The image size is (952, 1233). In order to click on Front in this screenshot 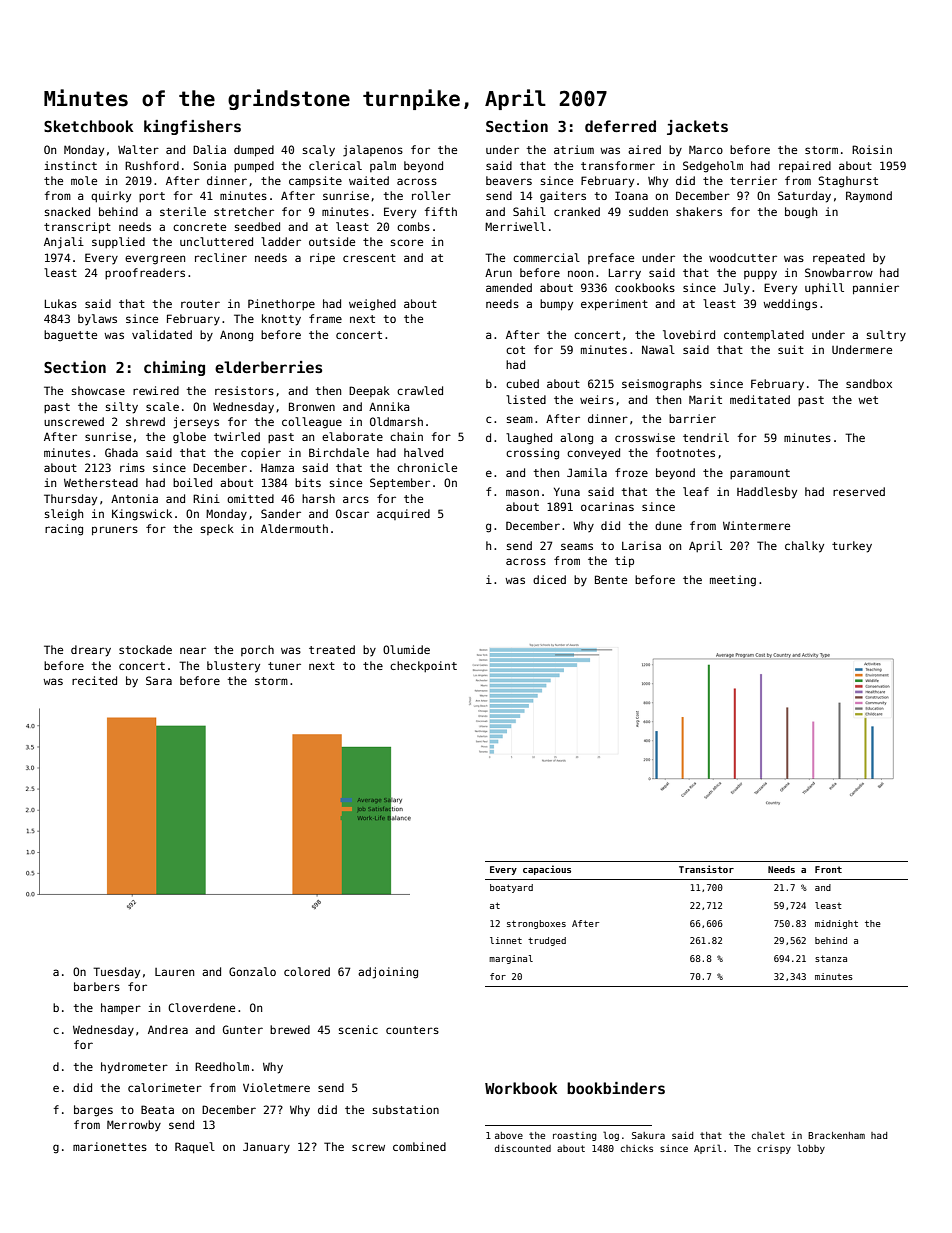, I will do `click(828, 869)`.
